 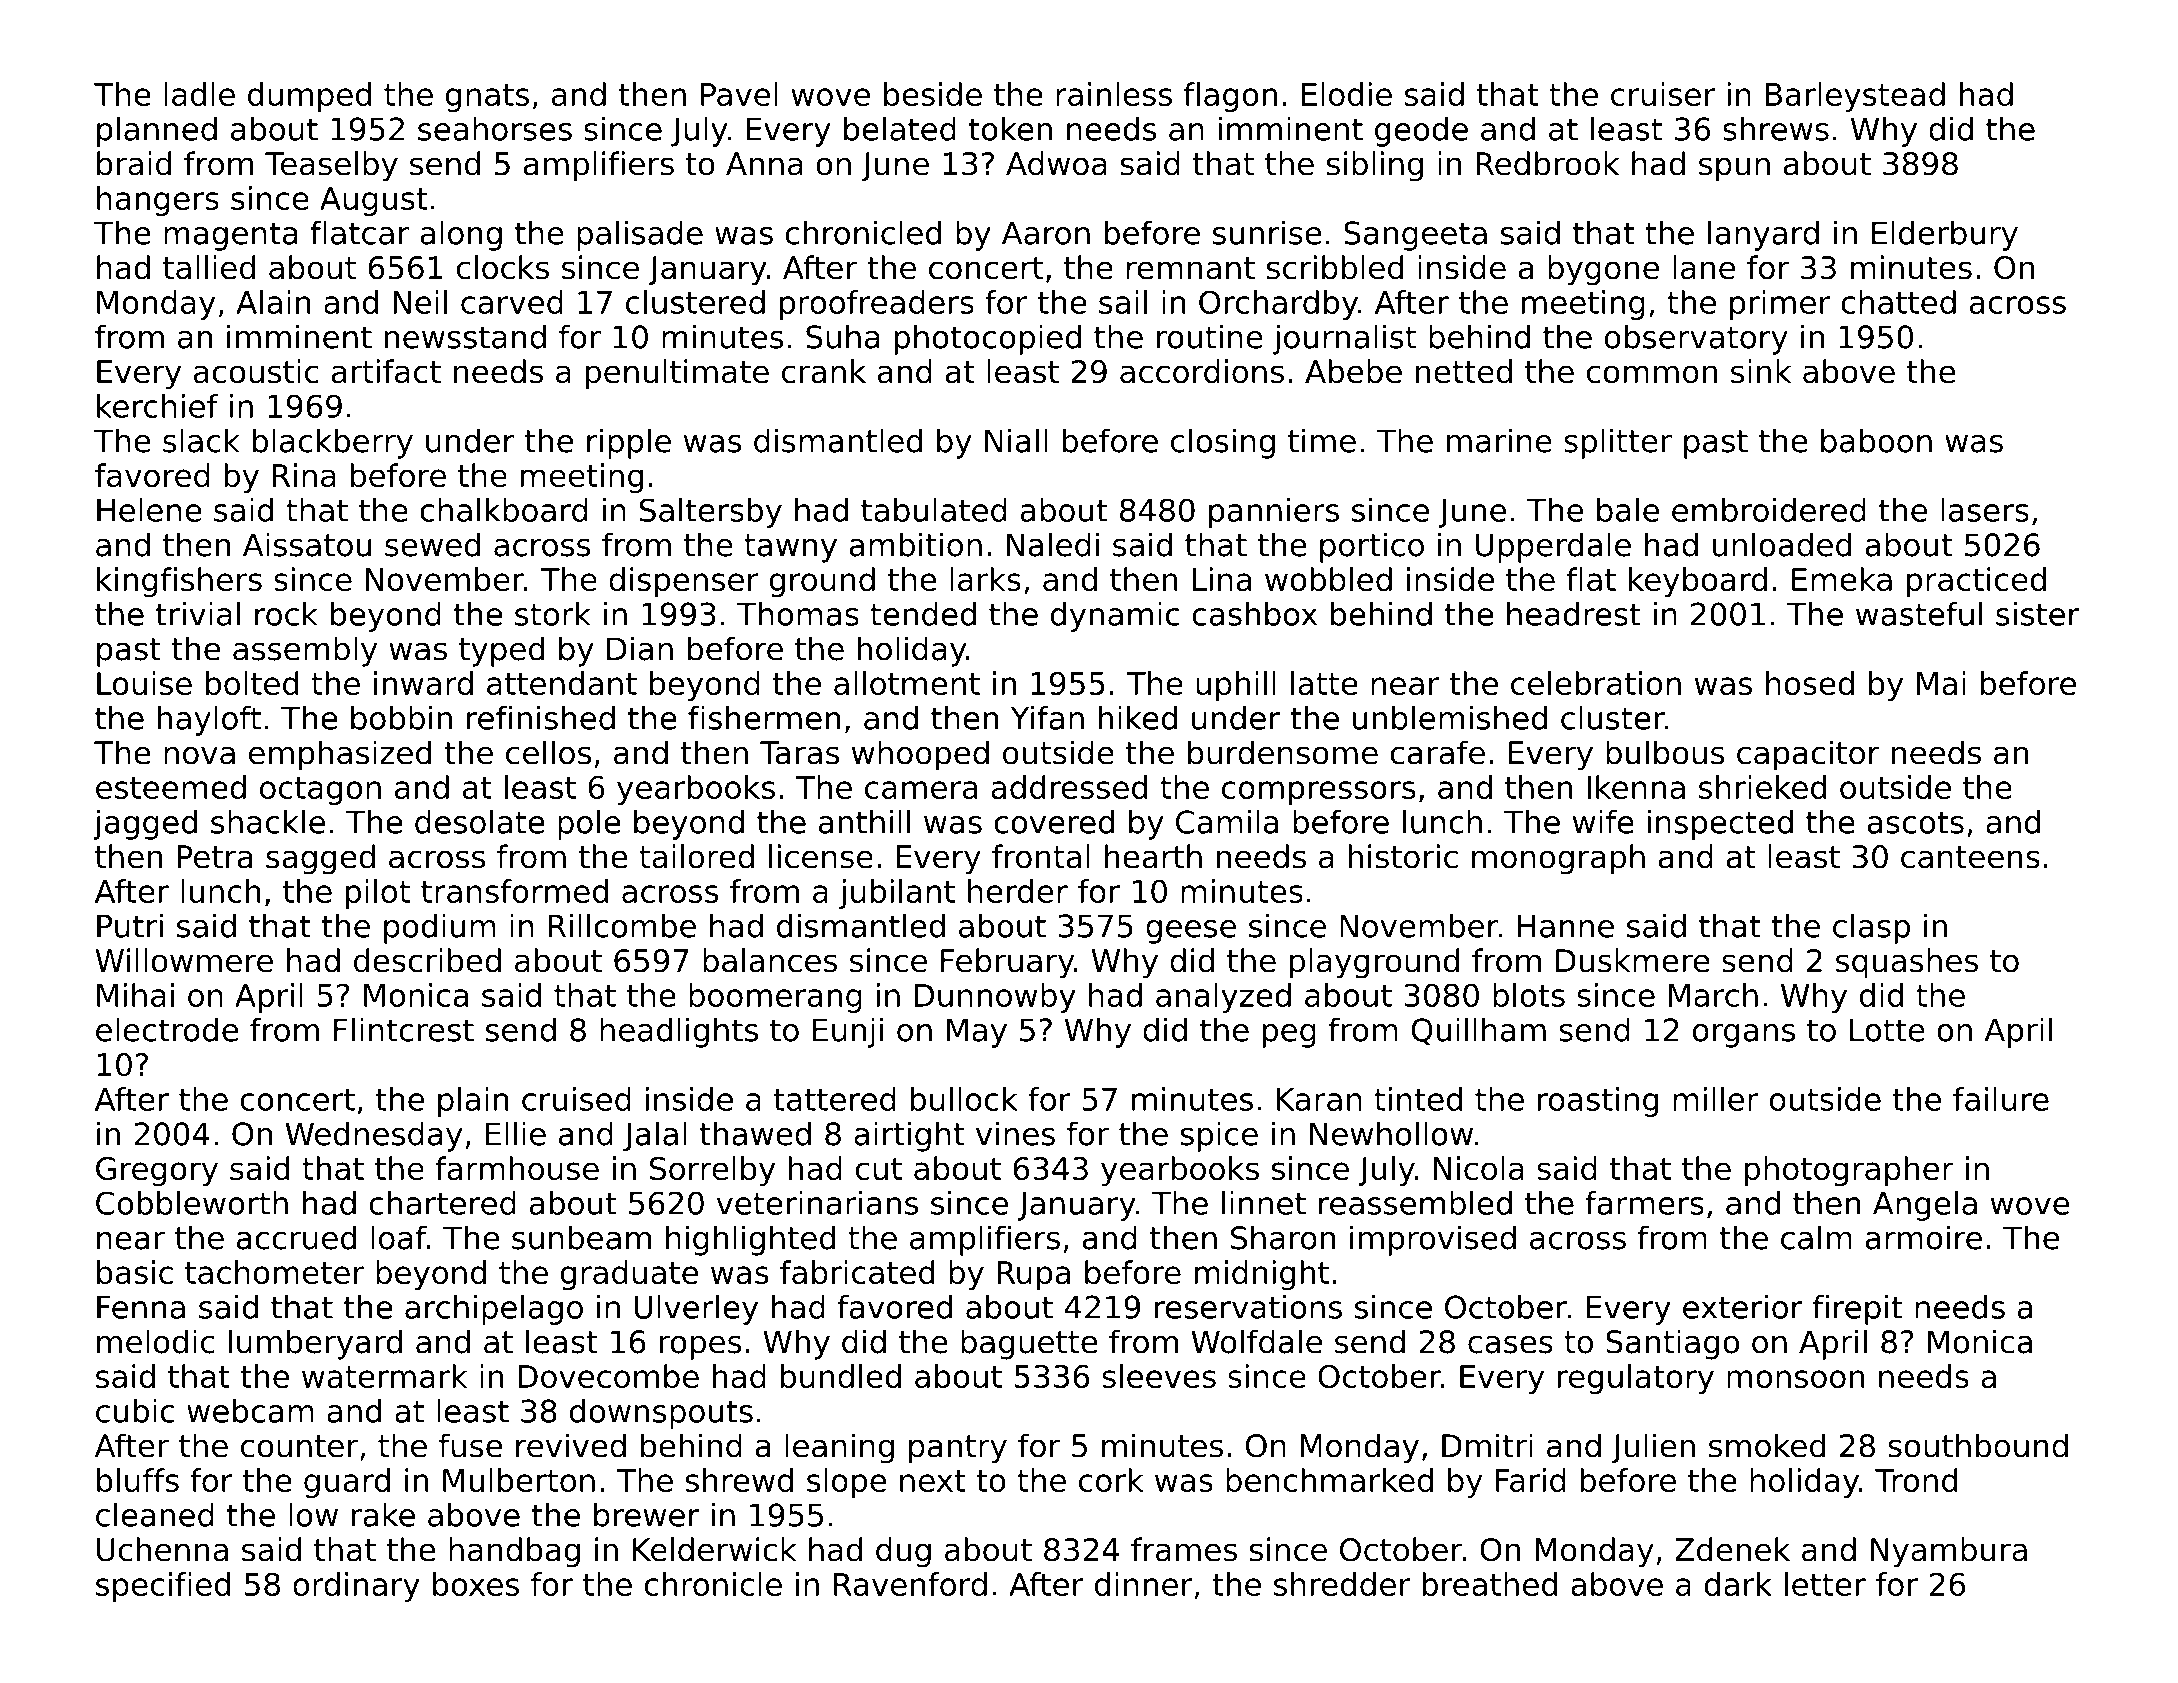 I want to click on braid, so click(x=134, y=163).
